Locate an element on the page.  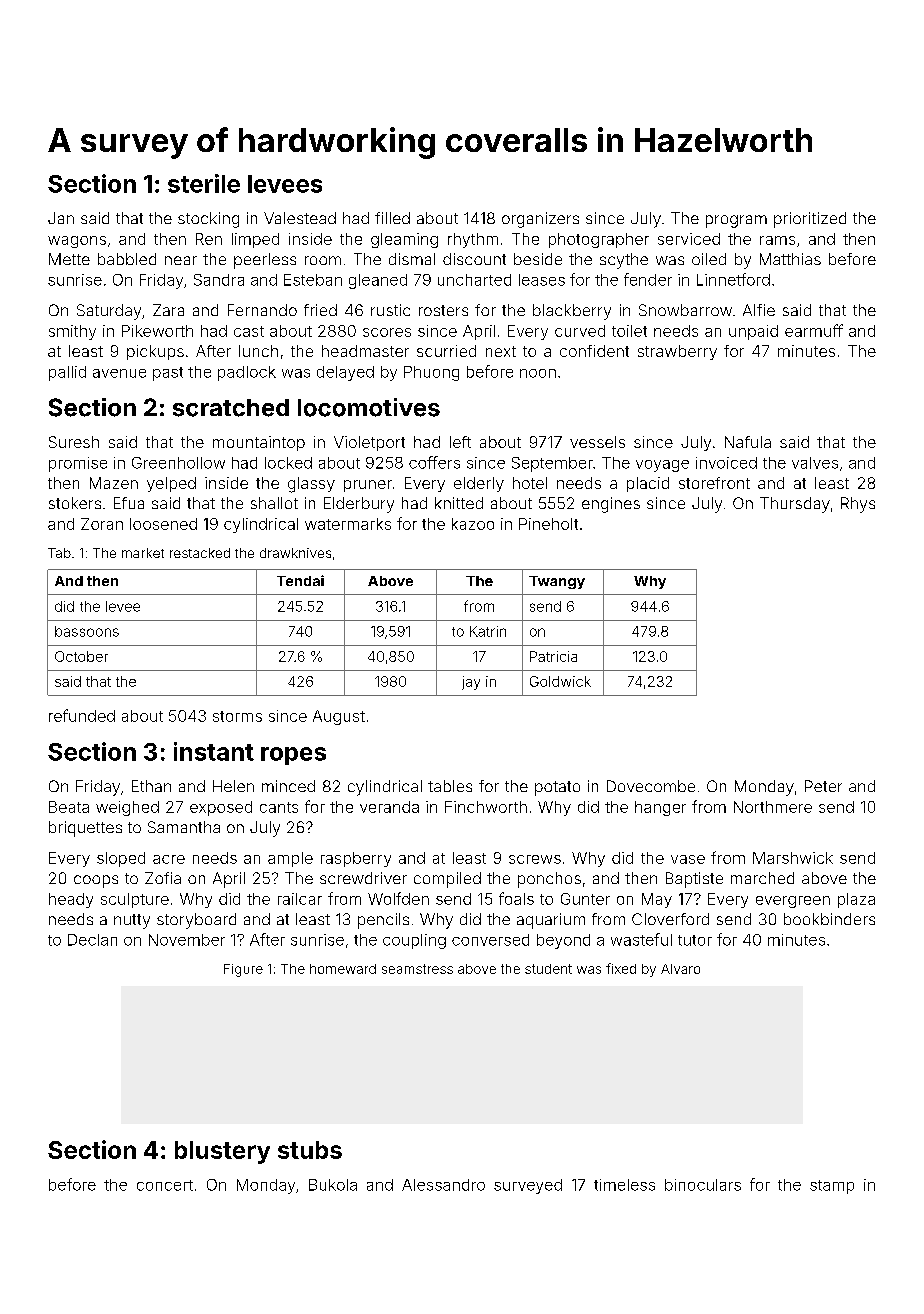
rhythm is located at coordinates (473, 240).
